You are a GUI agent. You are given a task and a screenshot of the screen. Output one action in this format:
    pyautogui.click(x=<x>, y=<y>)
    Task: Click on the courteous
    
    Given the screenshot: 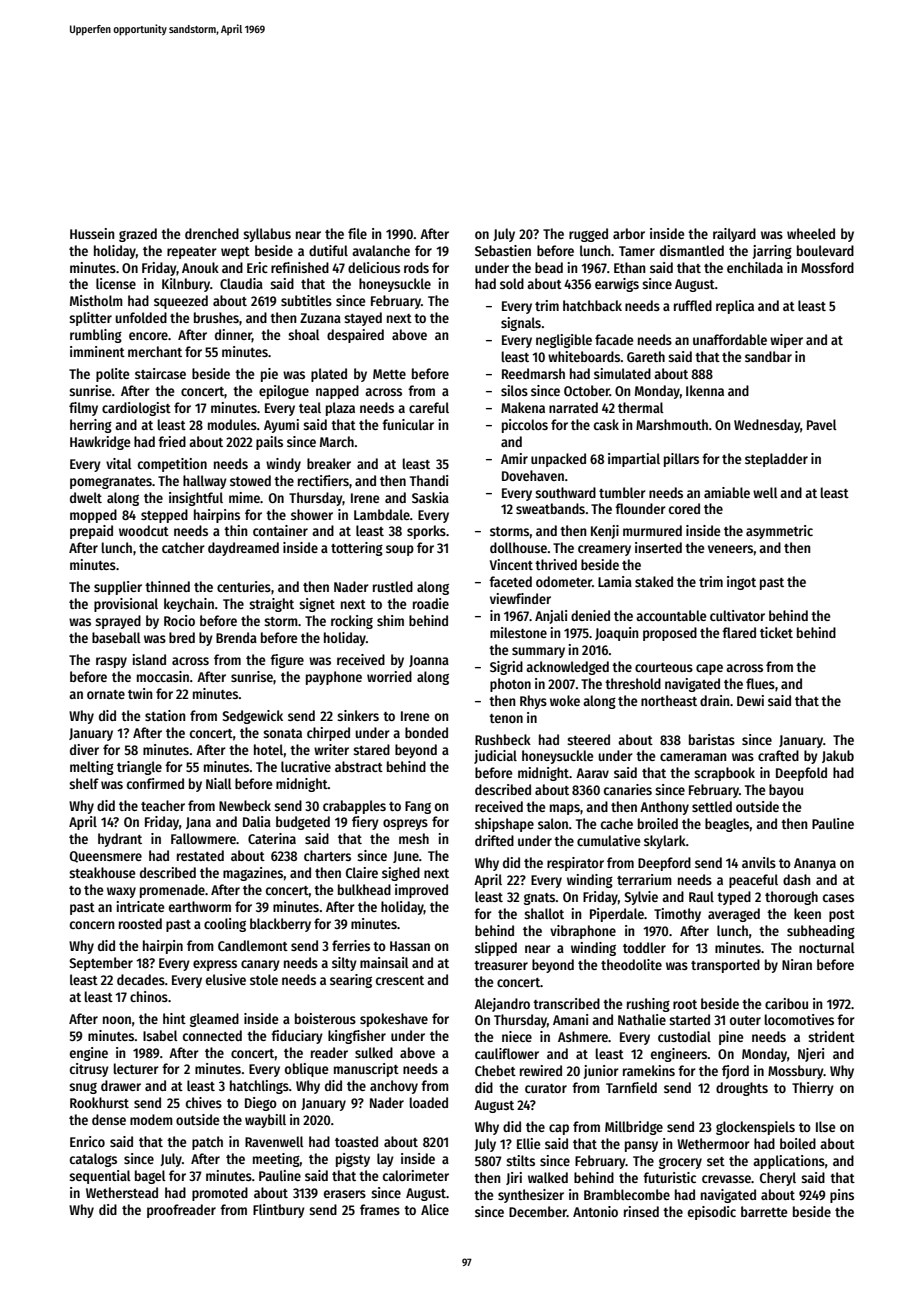 What is the action you would take?
    pyautogui.click(x=664, y=667)
